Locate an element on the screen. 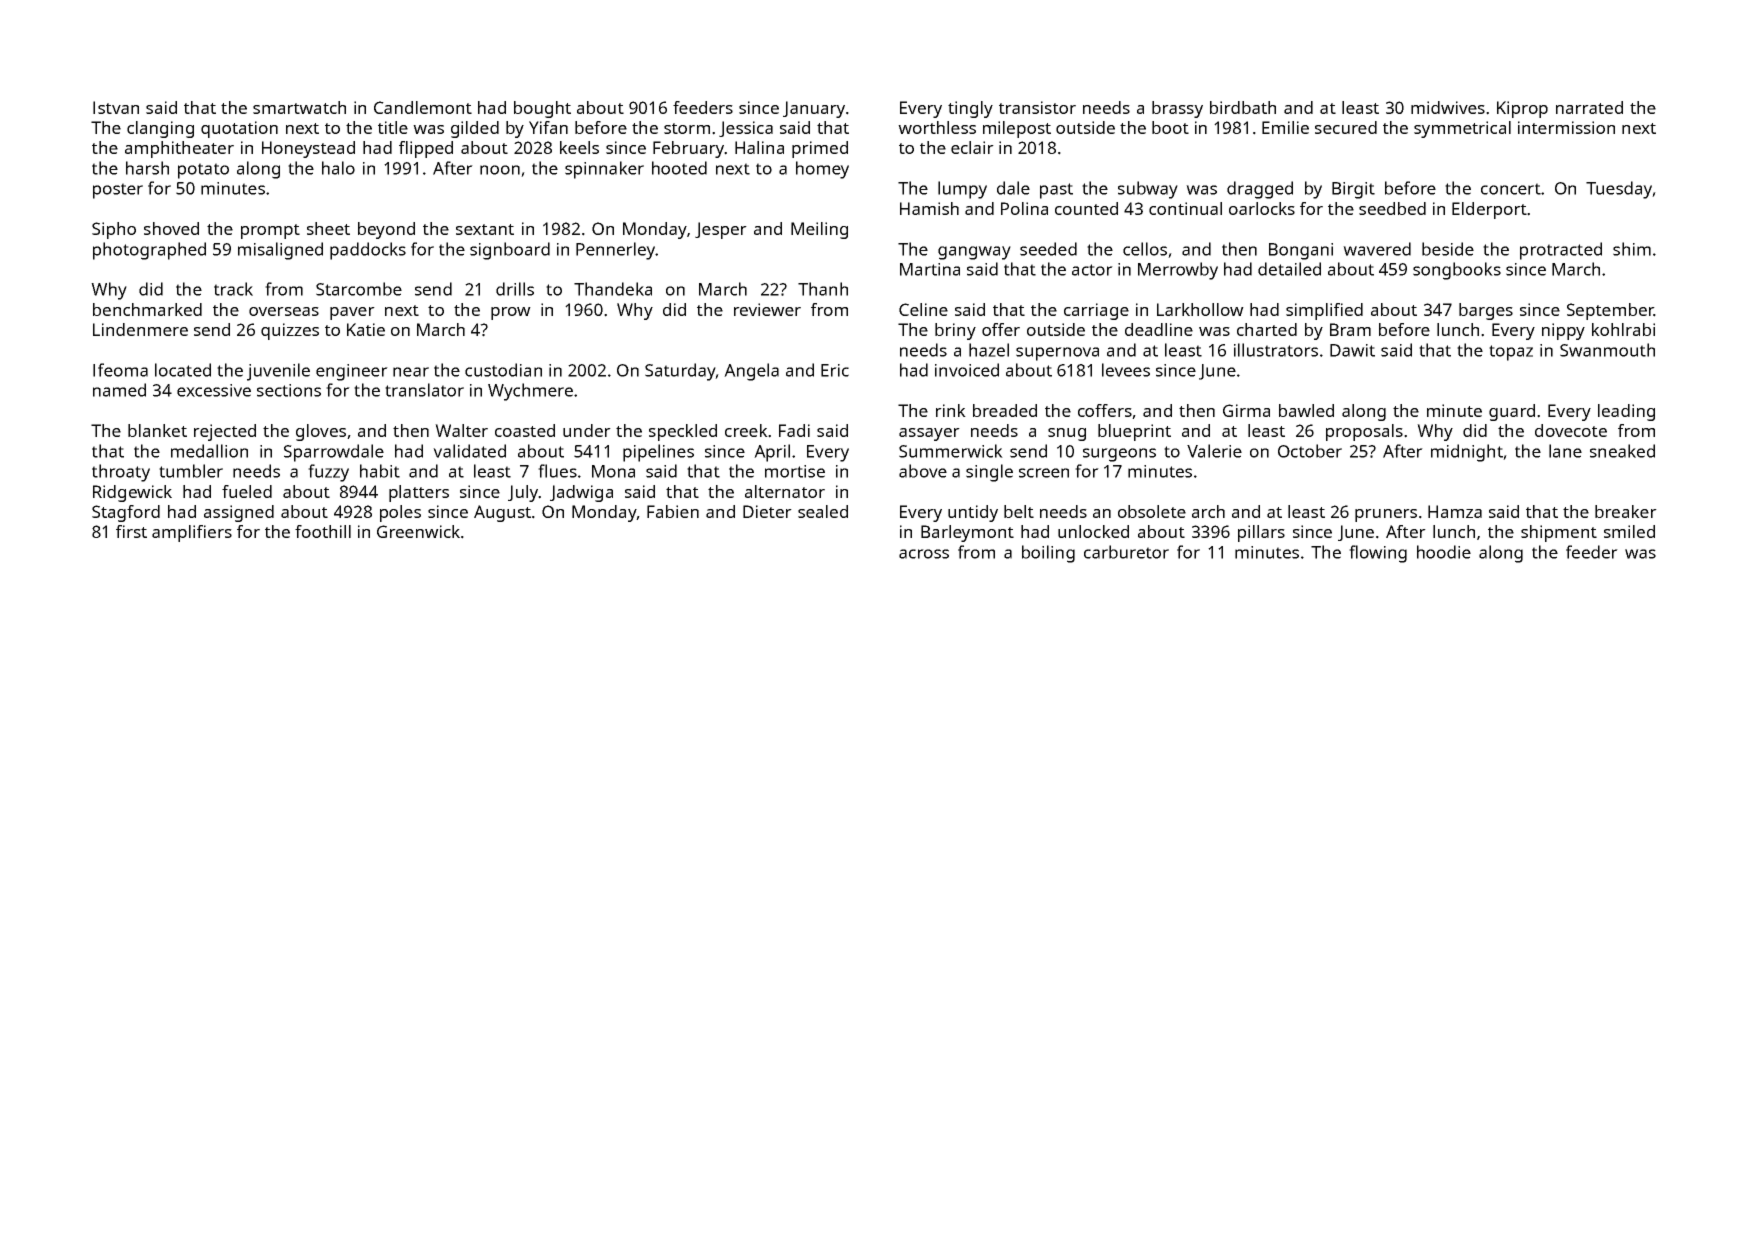  Istvan is located at coordinates (116, 107).
